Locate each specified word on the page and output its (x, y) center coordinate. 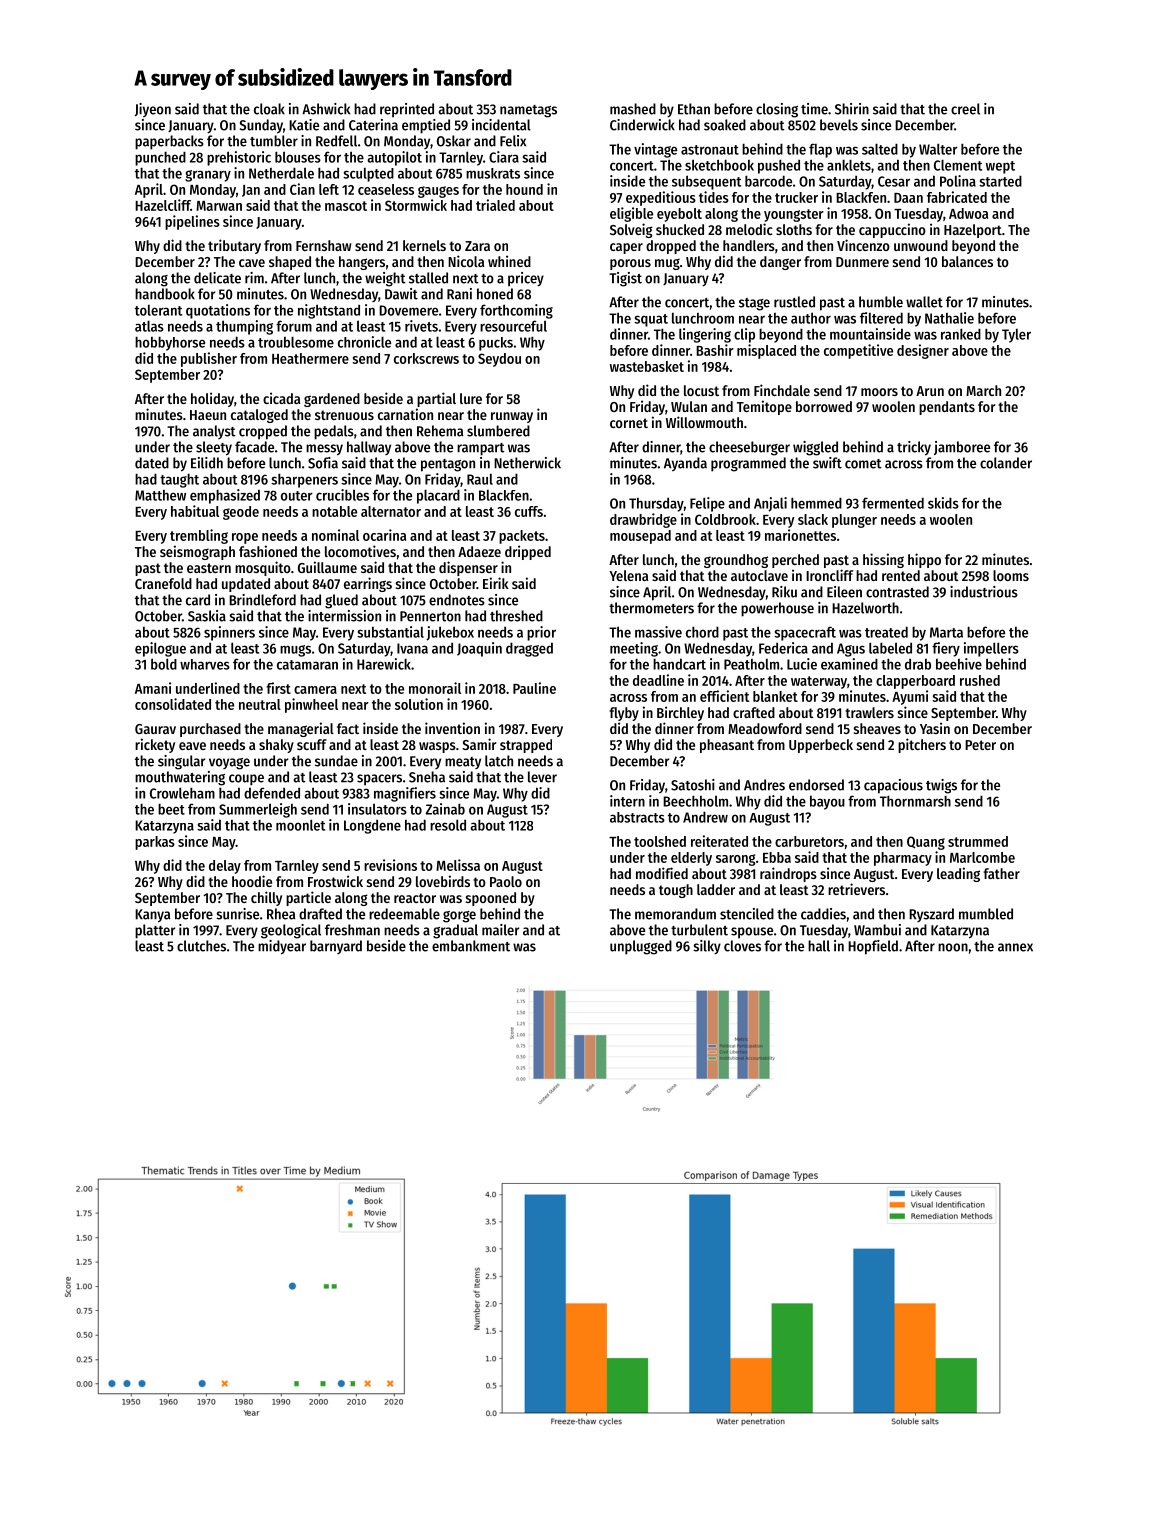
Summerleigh (258, 810)
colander (1006, 463)
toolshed (660, 841)
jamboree (962, 448)
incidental (501, 125)
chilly (266, 898)
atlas (149, 326)
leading (958, 874)
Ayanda (685, 464)
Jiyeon (153, 110)
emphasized (225, 496)
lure (471, 398)
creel (965, 109)
